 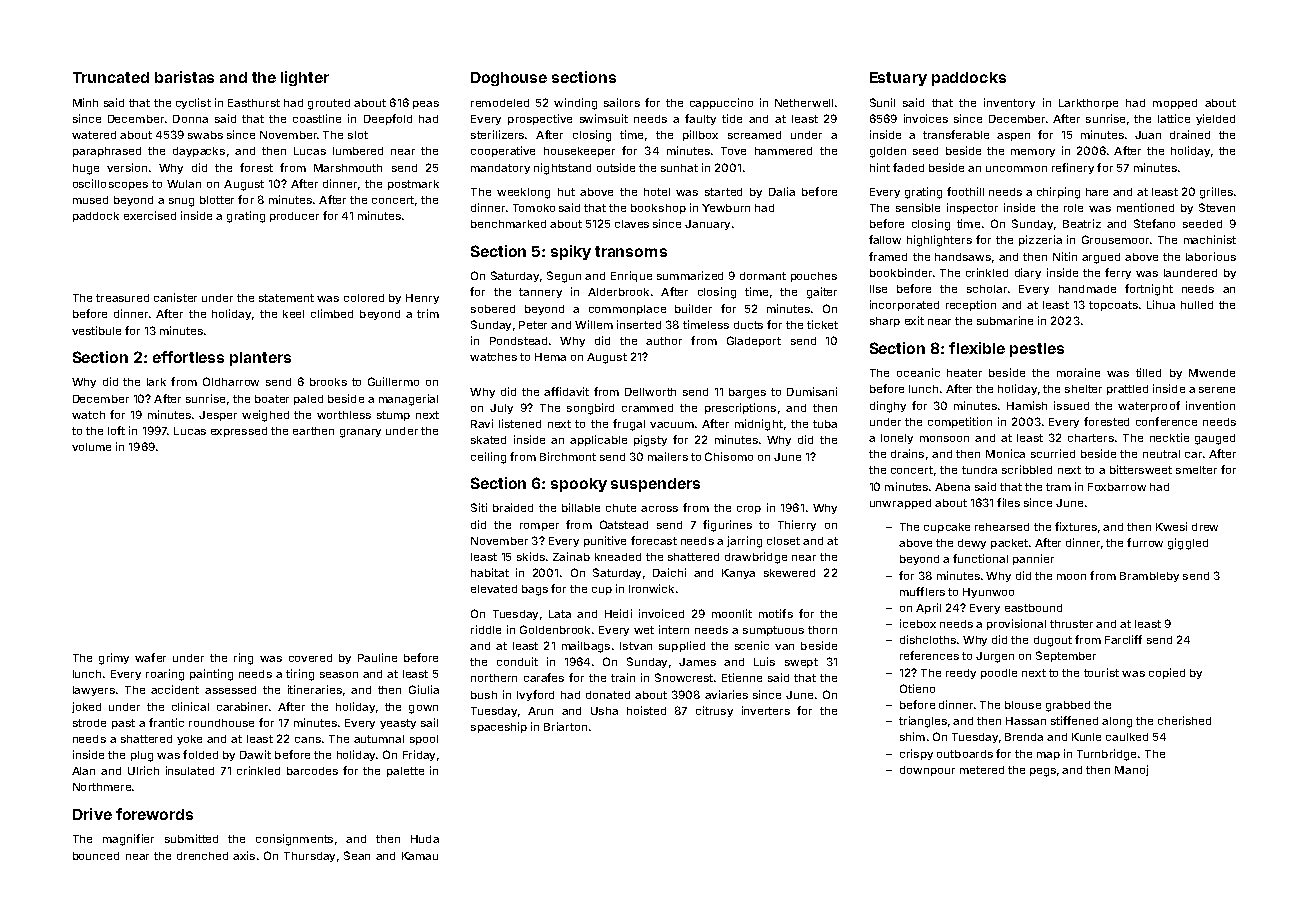 I want to click on packet, so click(x=1009, y=544).
